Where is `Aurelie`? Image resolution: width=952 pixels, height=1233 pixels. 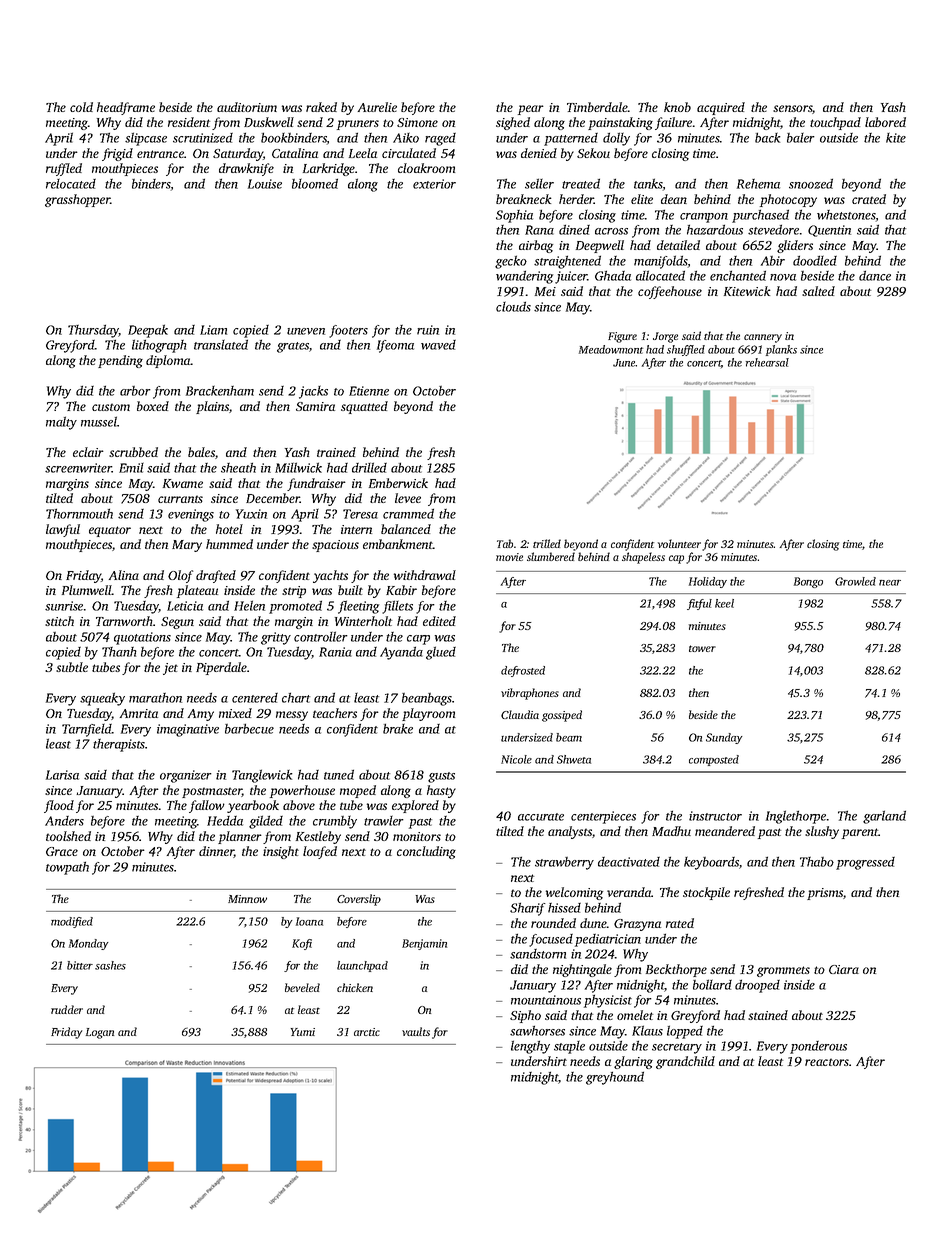
Aurelie is located at coordinates (377, 107).
